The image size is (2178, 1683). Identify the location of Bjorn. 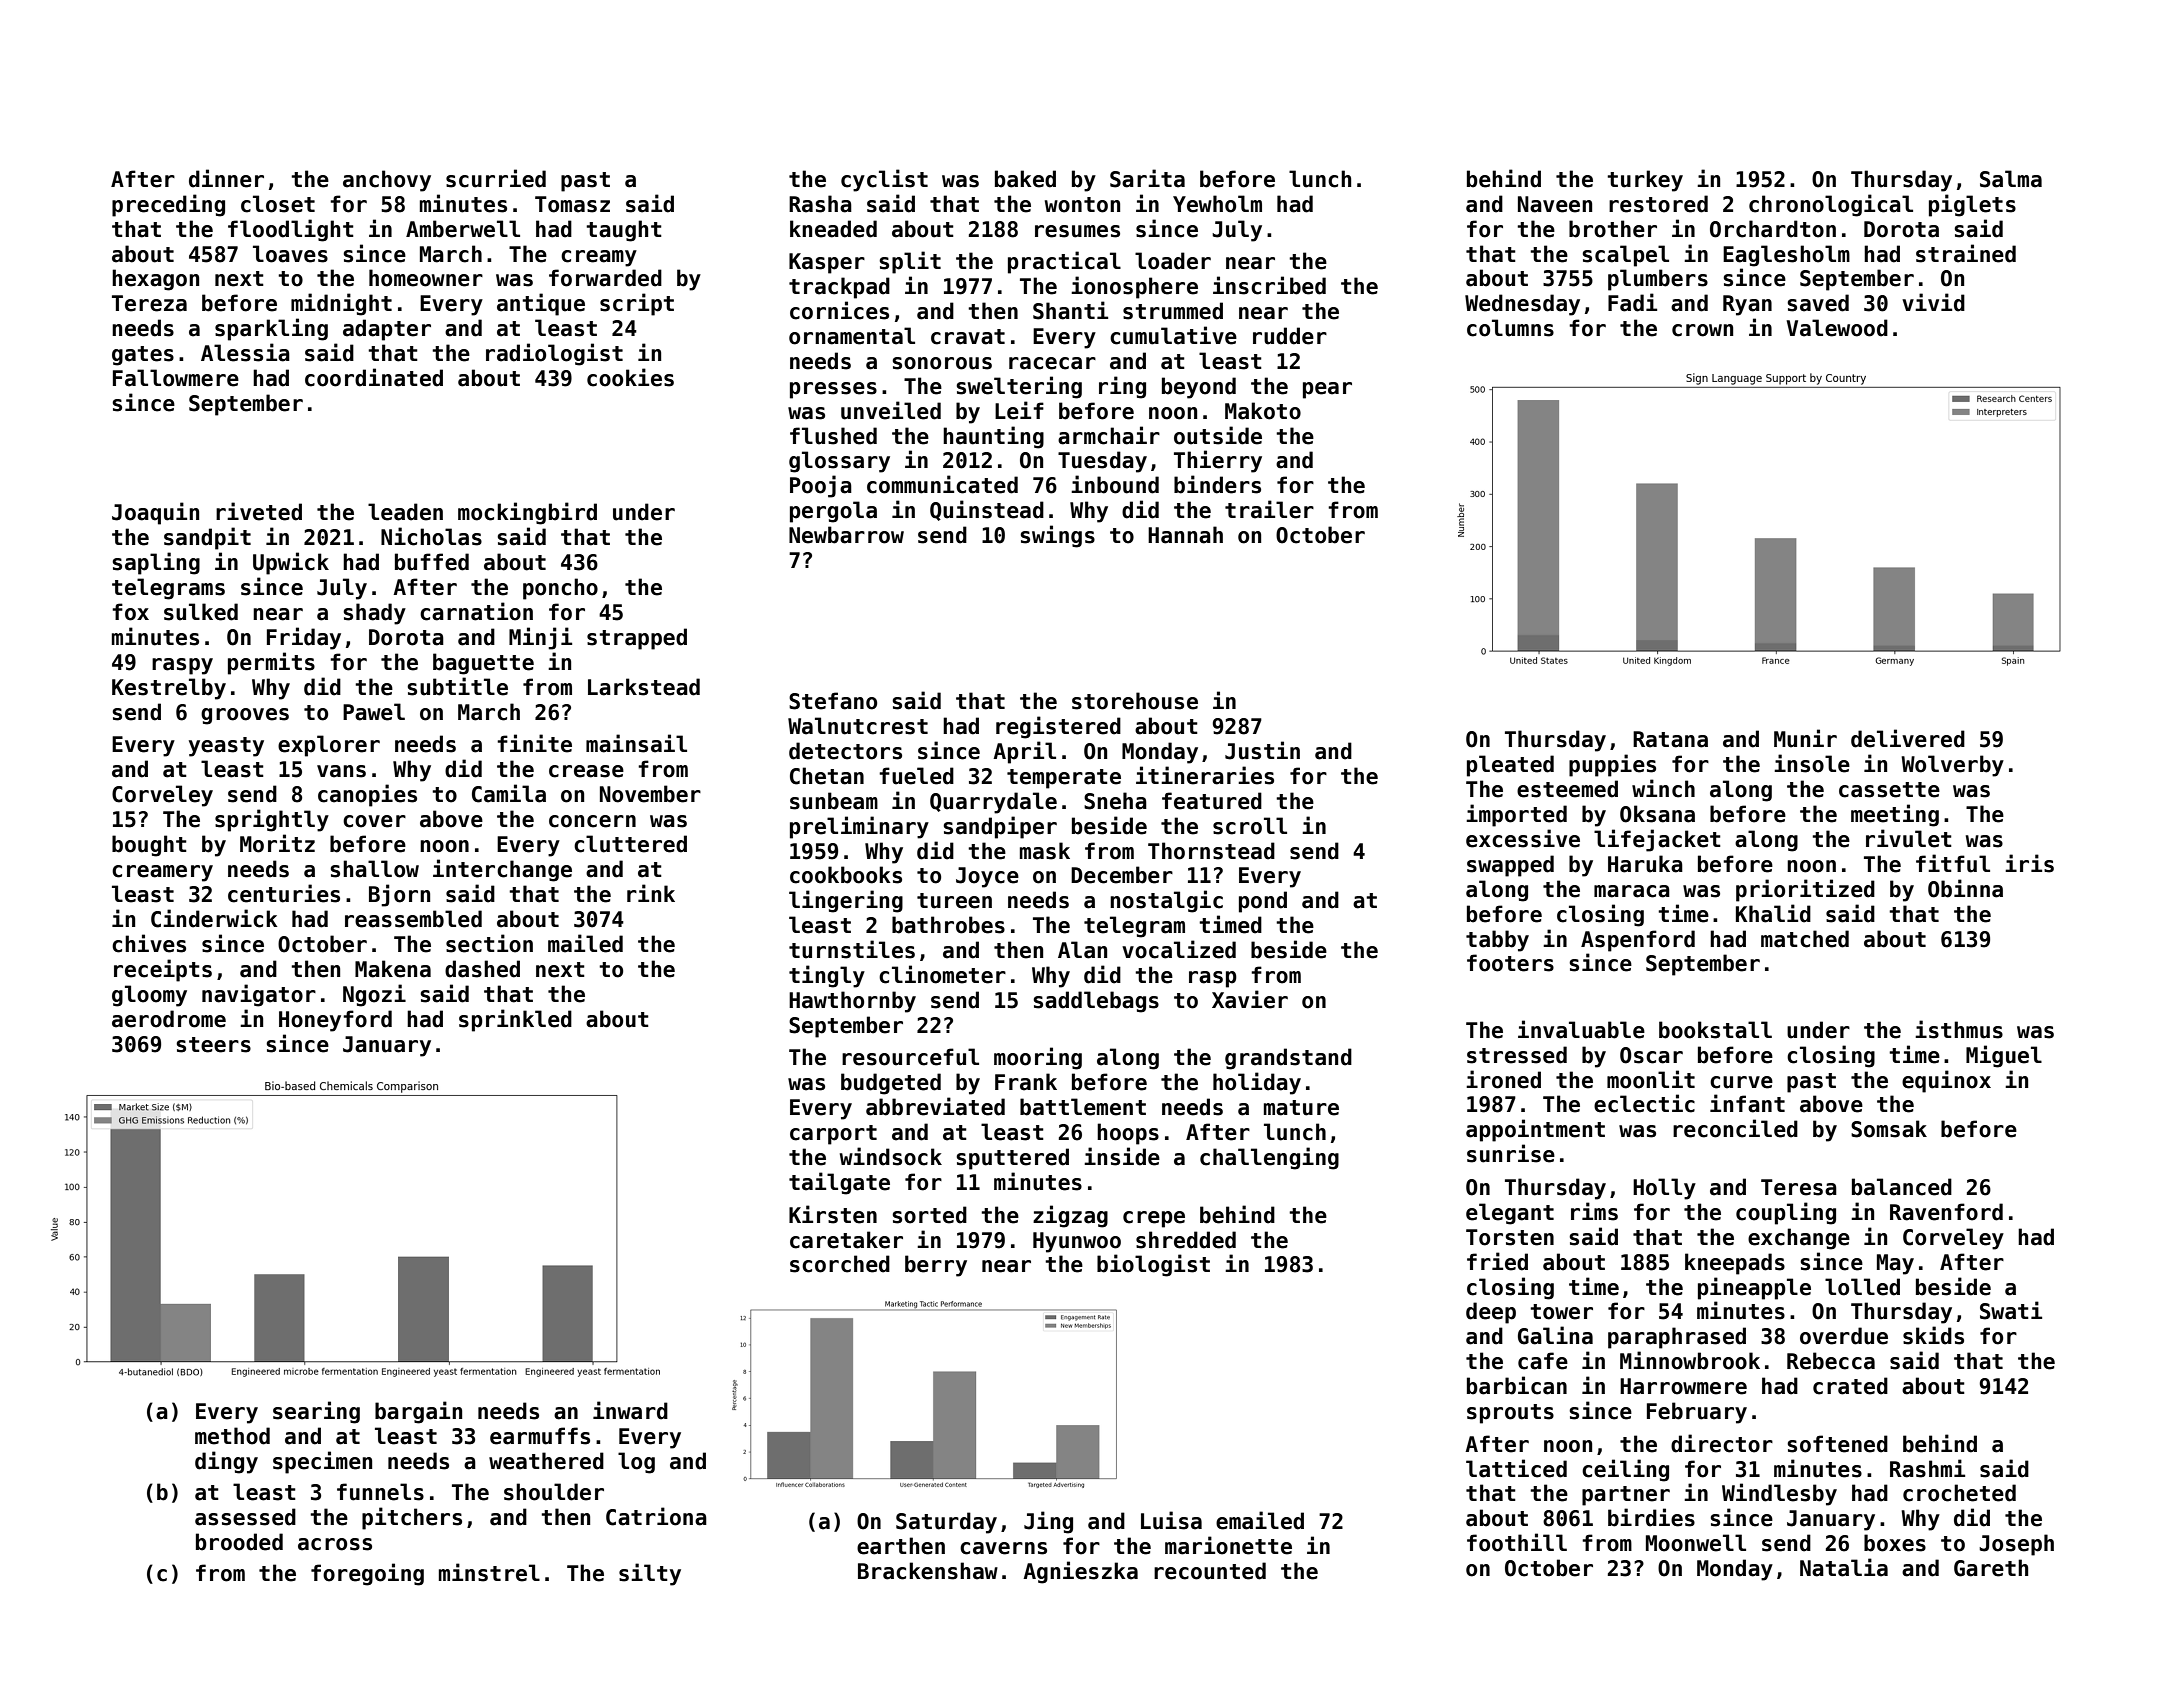
(399, 895).
